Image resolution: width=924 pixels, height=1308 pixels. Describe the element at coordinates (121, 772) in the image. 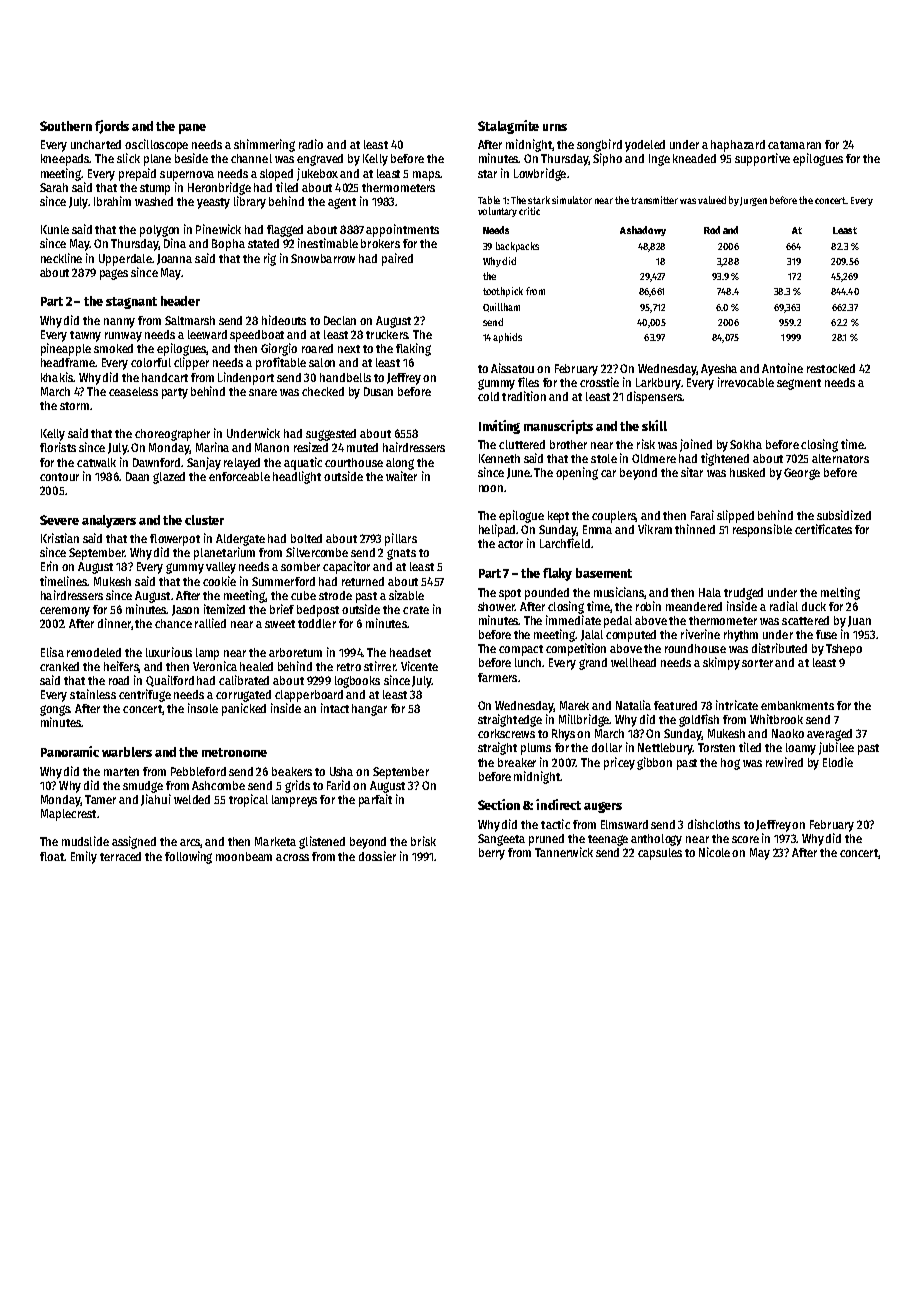

I see `marten` at that location.
